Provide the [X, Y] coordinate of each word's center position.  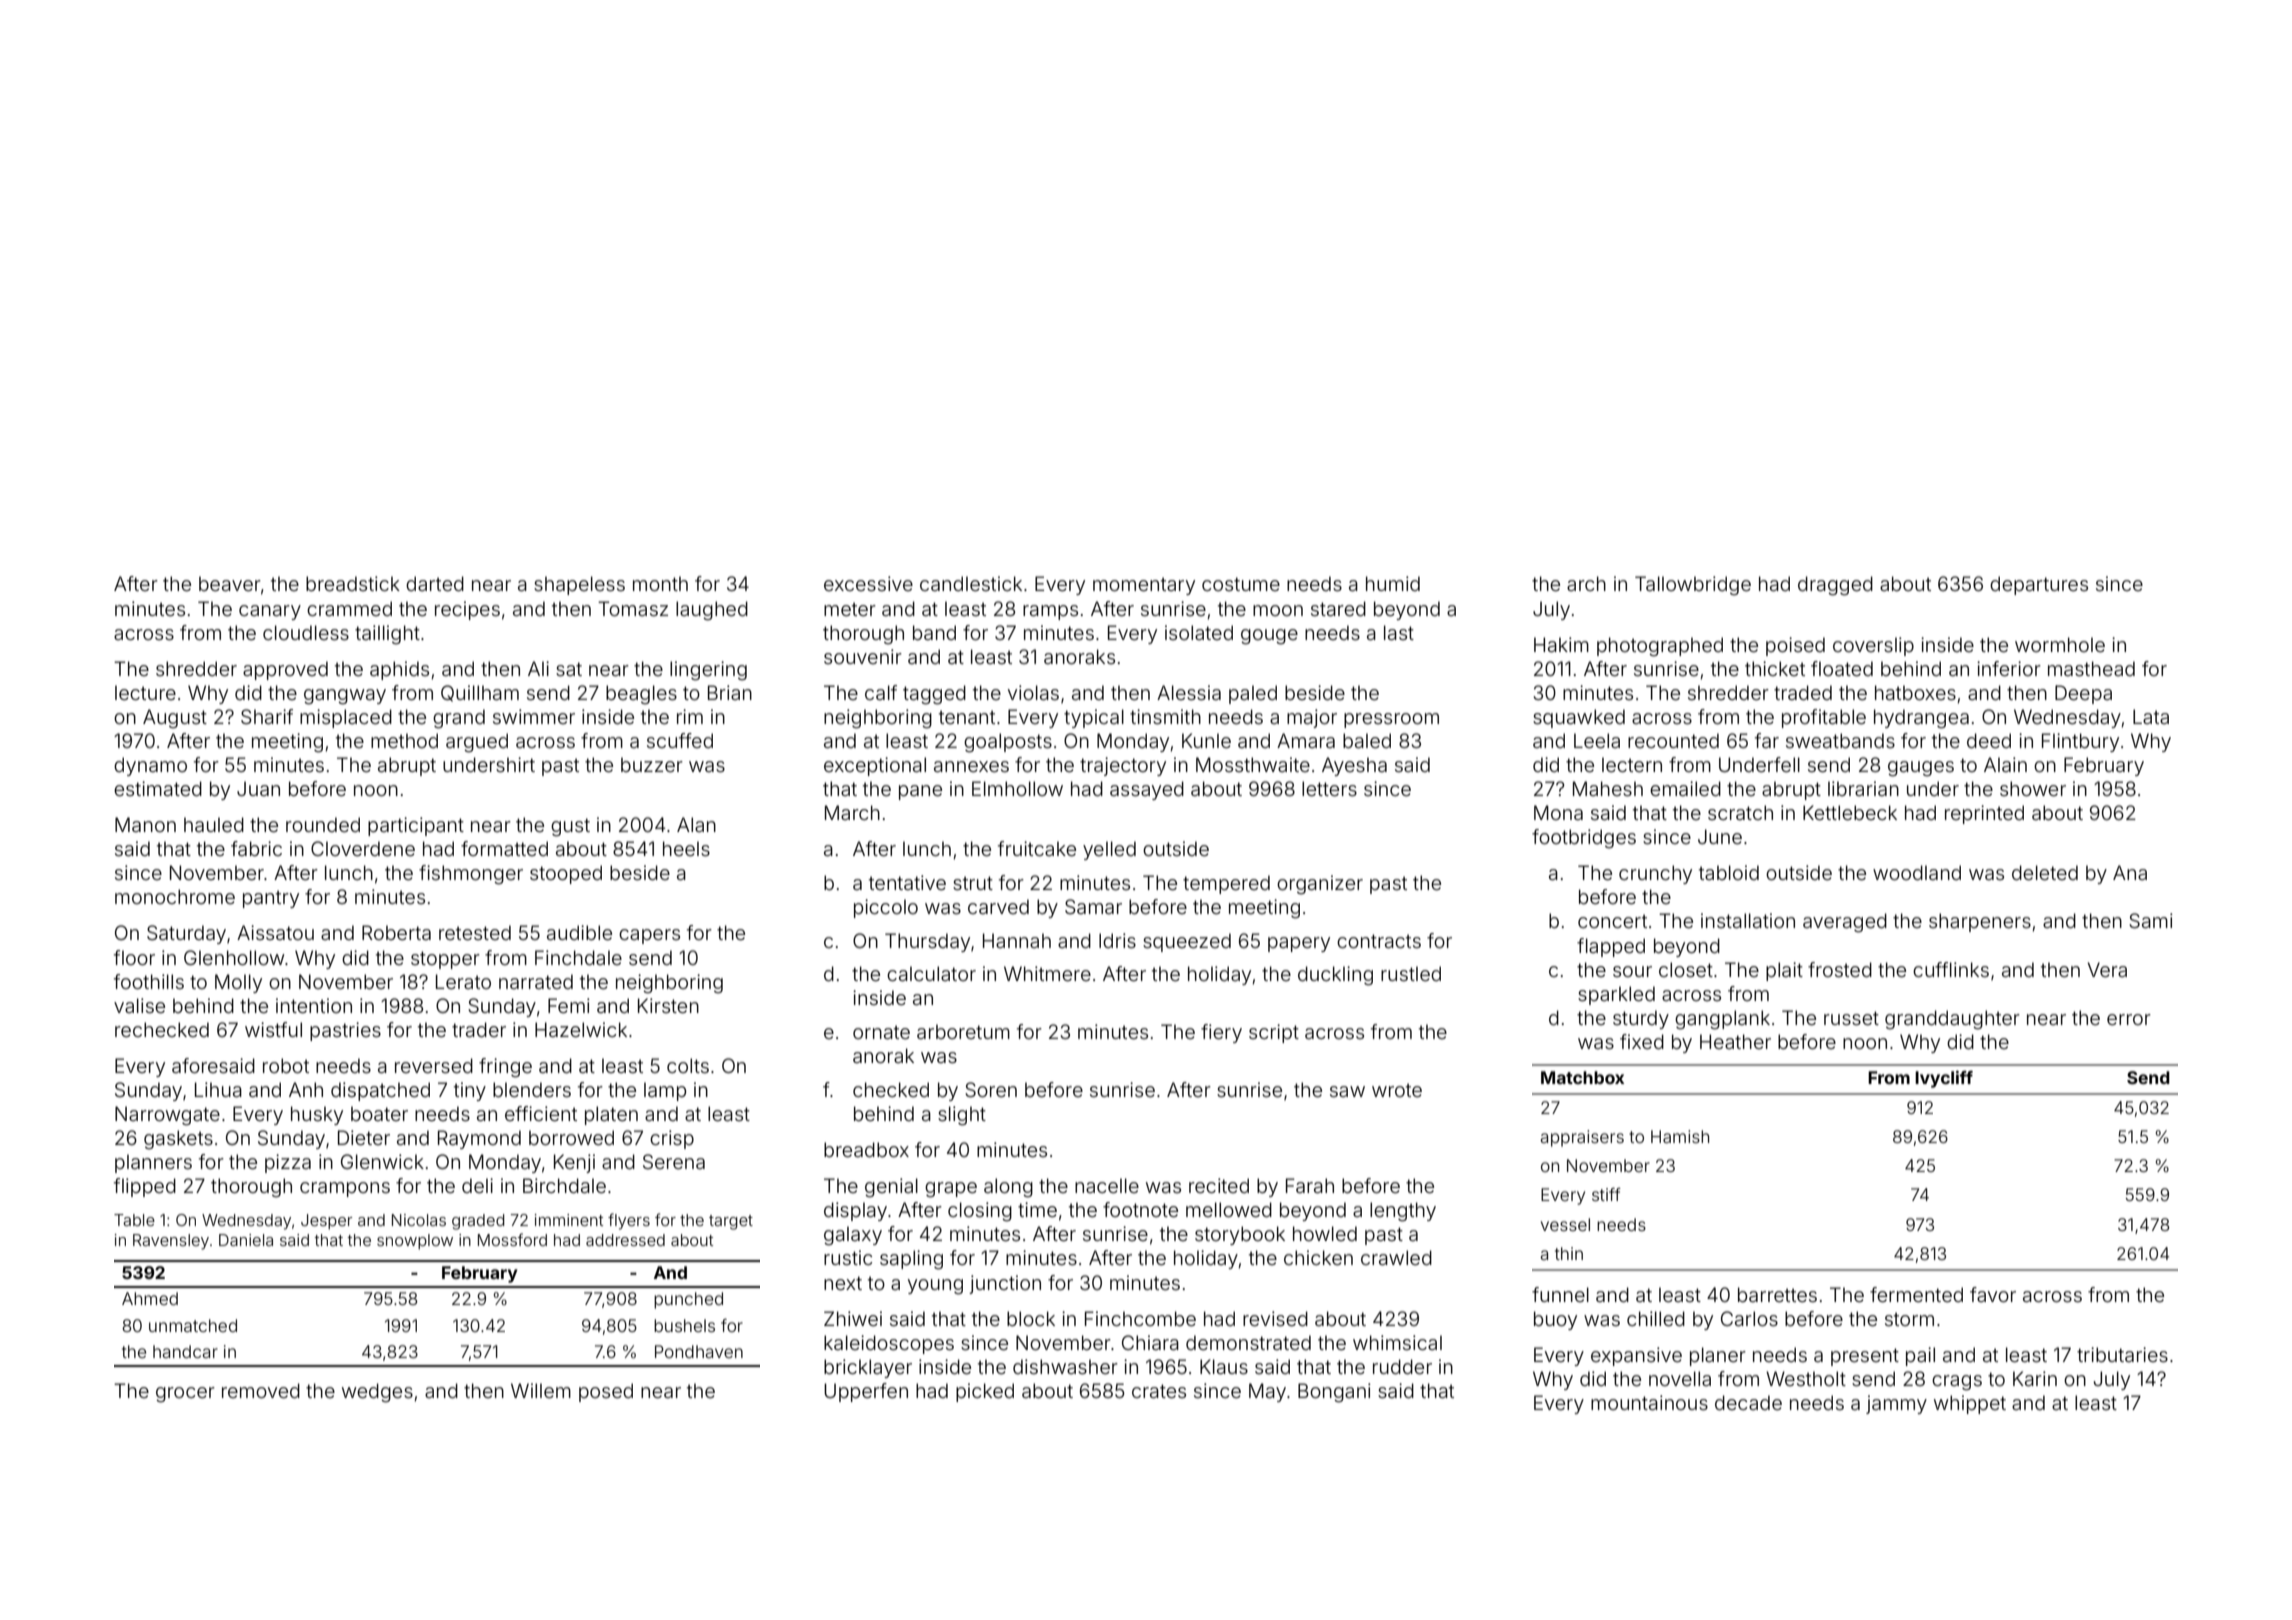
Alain [2005, 764]
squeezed [1187, 942]
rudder [1402, 1366]
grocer [185, 1395]
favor [1993, 1294]
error [2129, 1019]
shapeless [579, 585]
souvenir [863, 656]
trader [479, 1029]
